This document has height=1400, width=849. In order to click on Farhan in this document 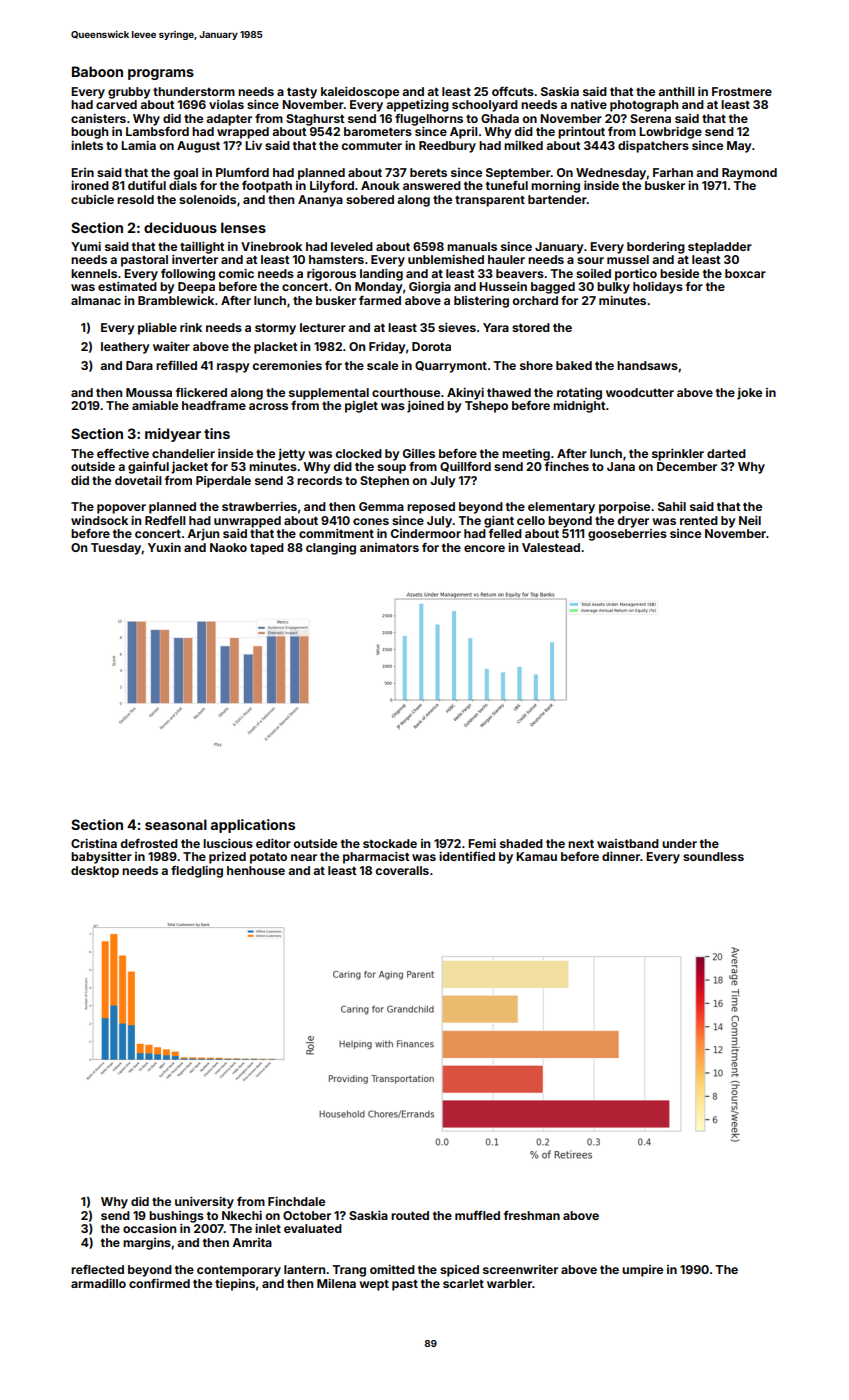, I will do `click(673, 172)`.
